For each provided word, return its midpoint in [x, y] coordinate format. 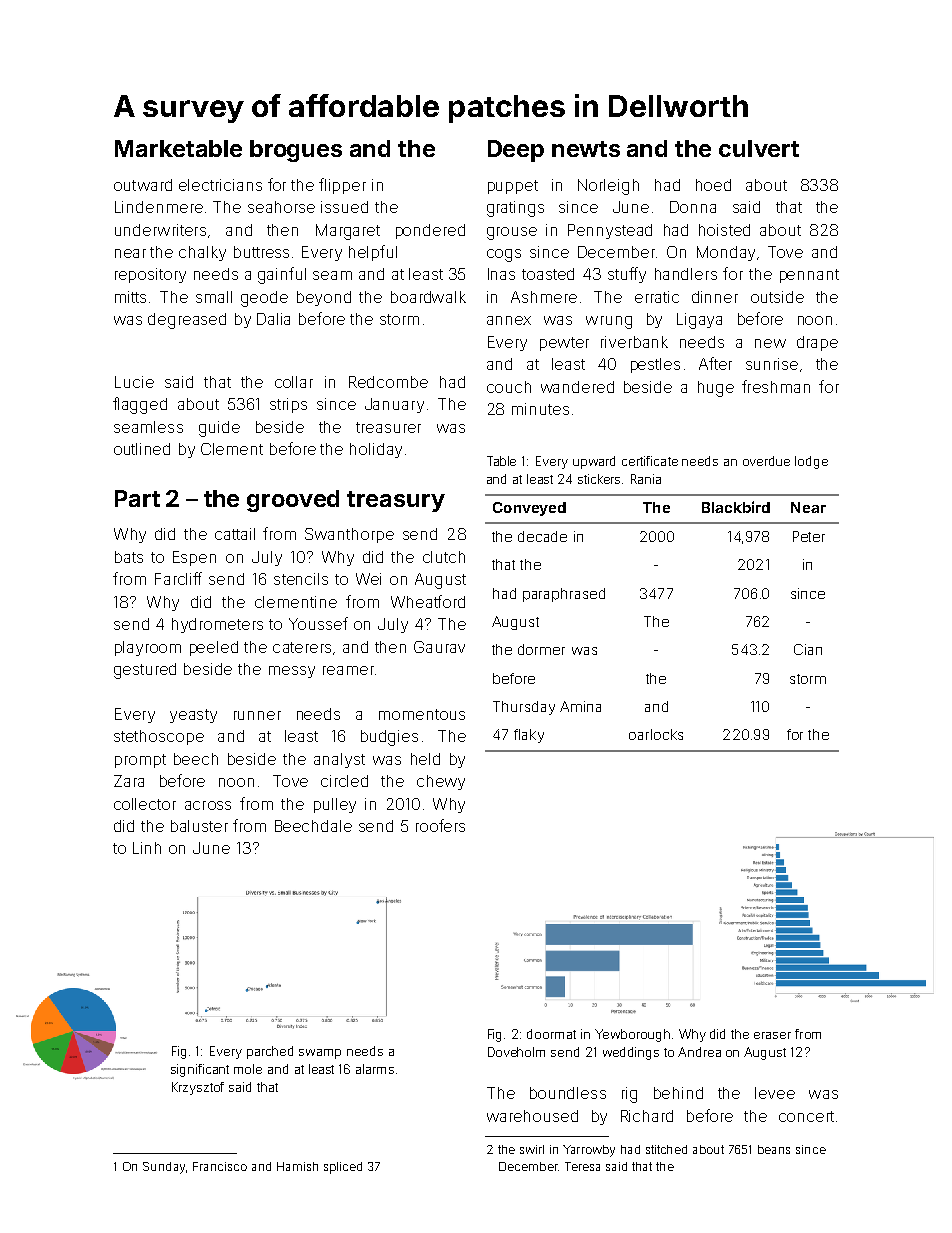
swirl [532, 1149]
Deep [516, 151]
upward [594, 462]
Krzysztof [198, 1088]
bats [129, 557]
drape [817, 343]
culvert [759, 148]
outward [143, 185]
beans [774, 1149]
